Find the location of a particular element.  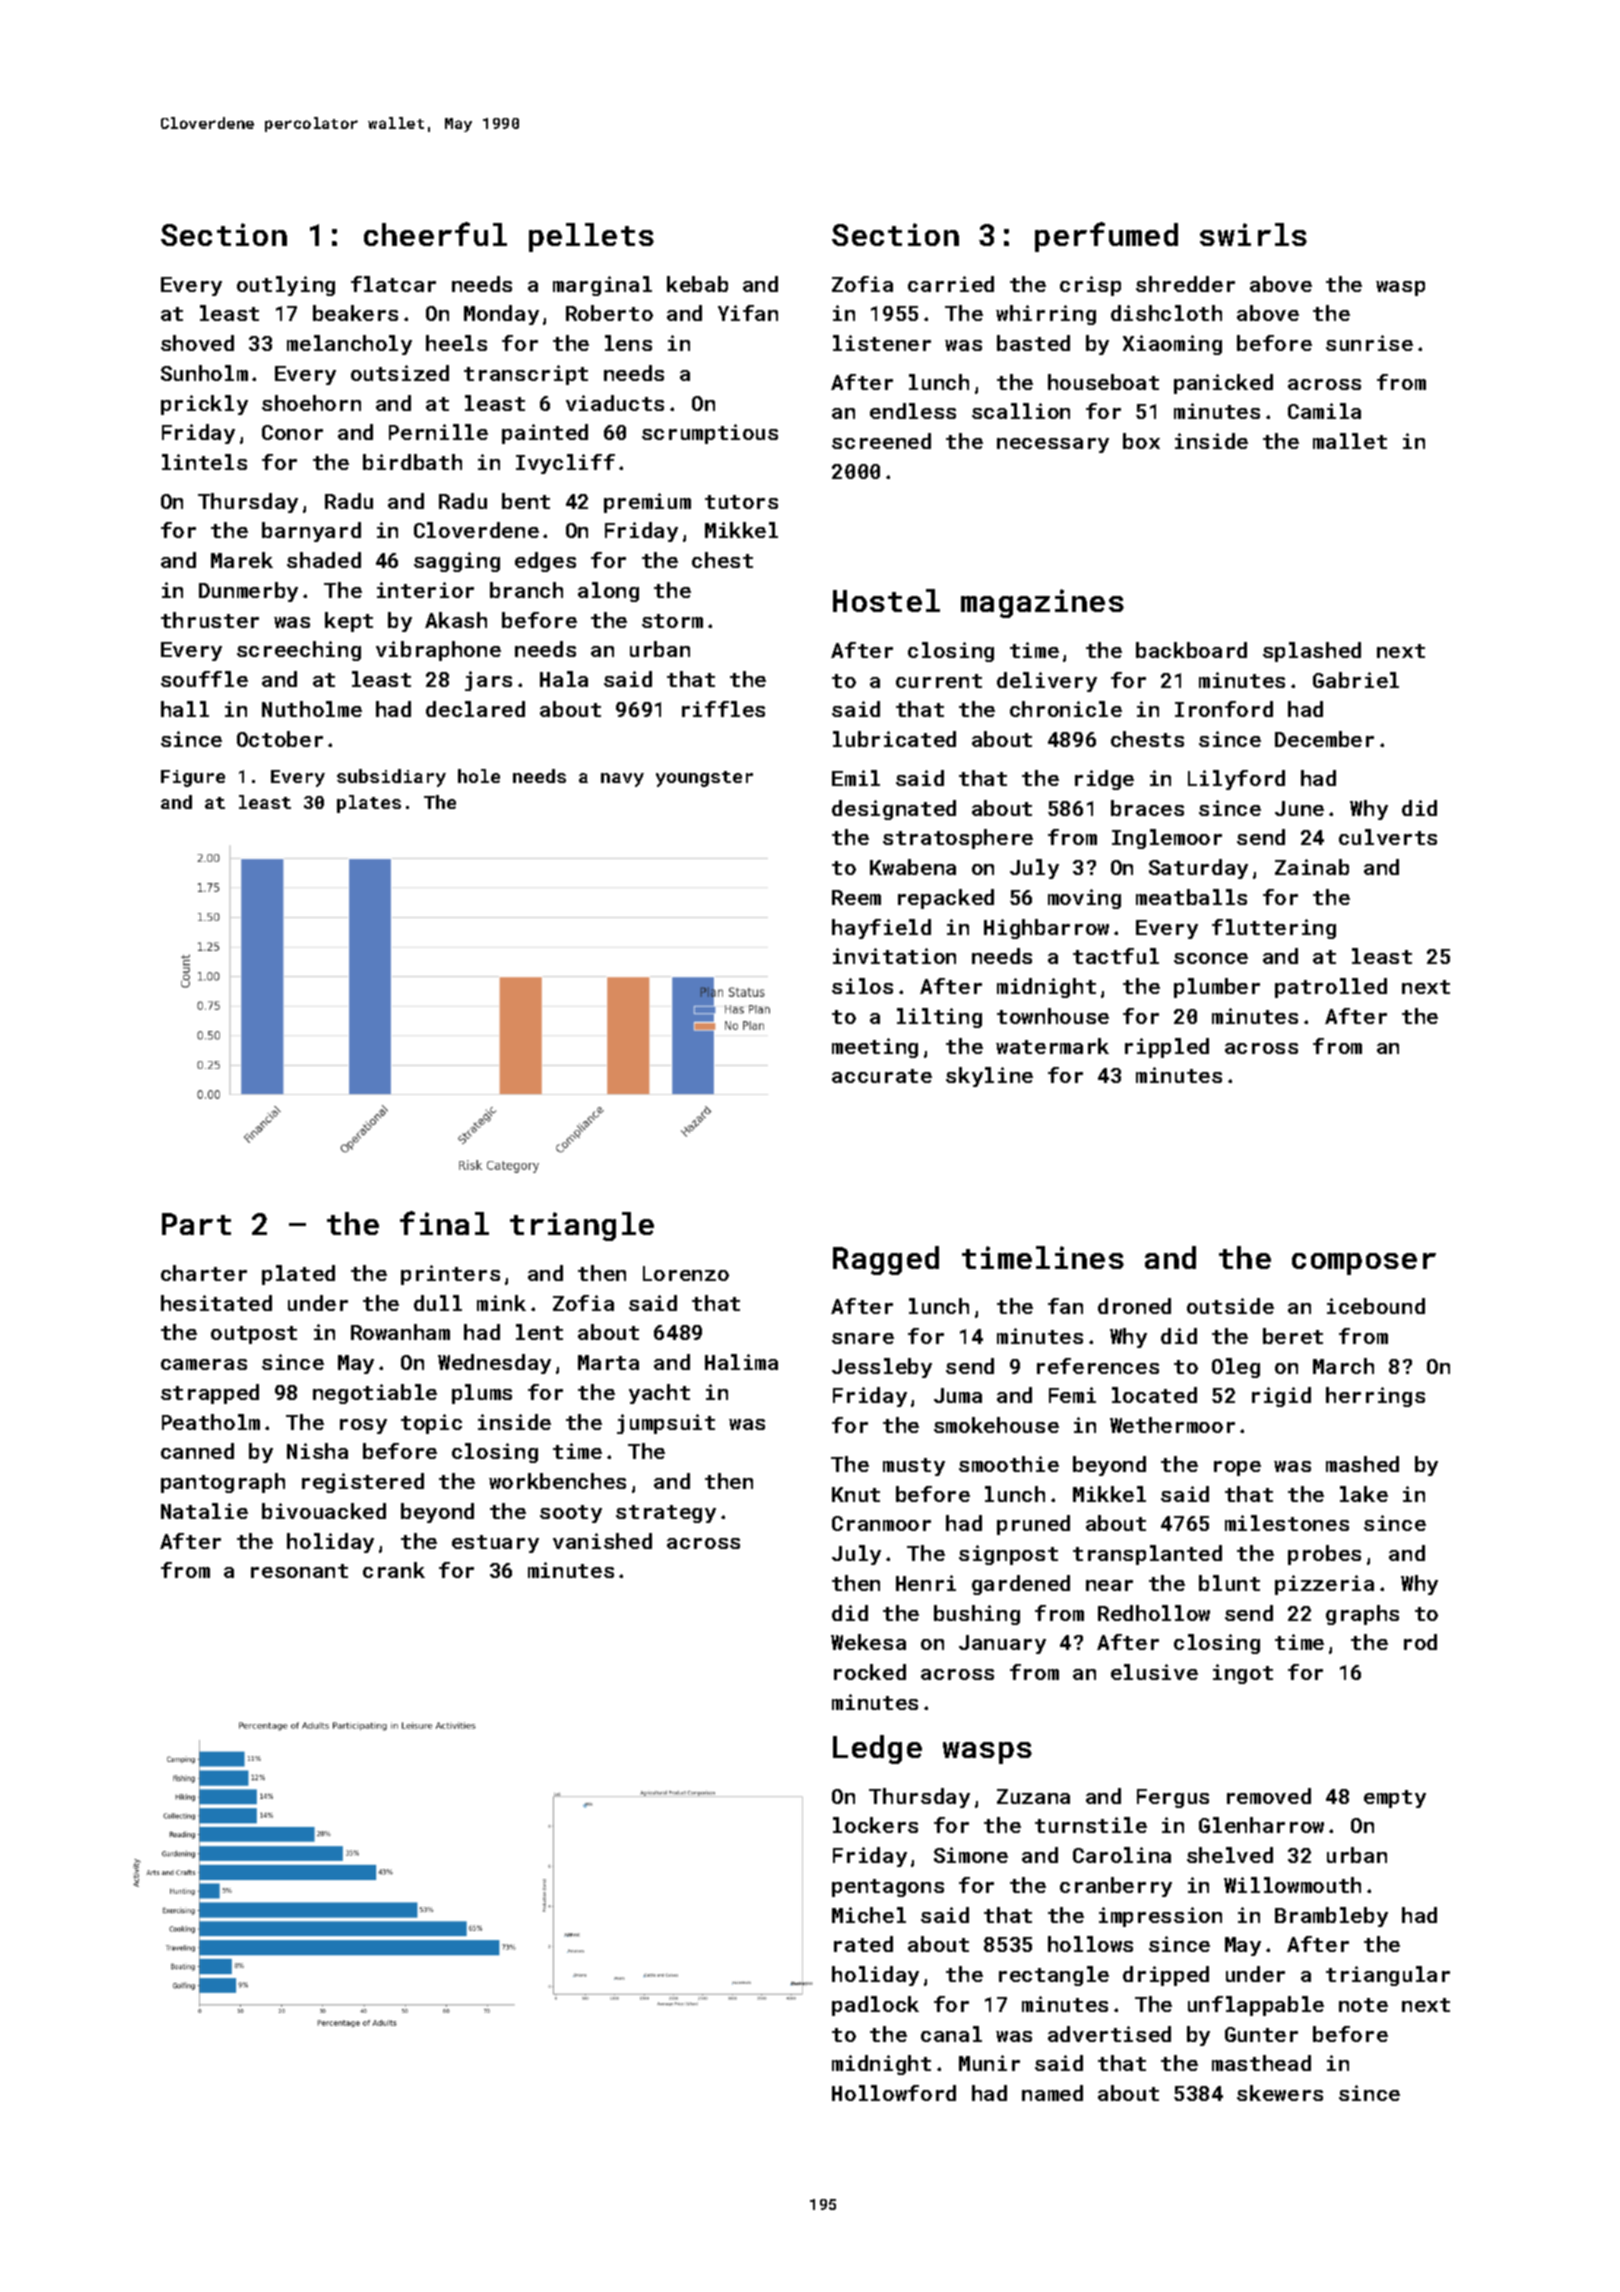

swirls is located at coordinates (1253, 234).
